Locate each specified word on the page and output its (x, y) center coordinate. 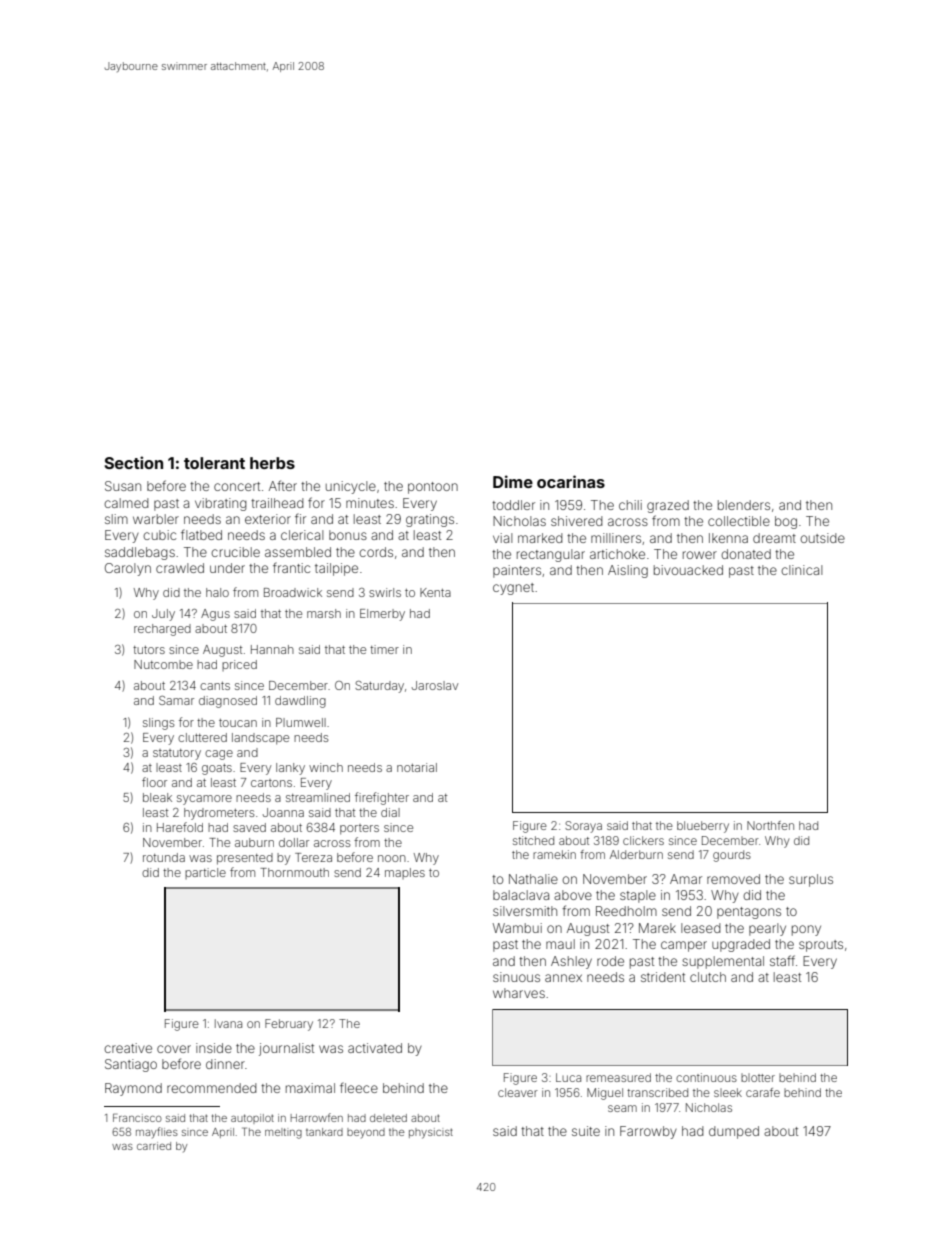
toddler (513, 505)
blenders (744, 505)
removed (733, 879)
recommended (212, 1088)
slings (159, 724)
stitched (533, 840)
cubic (159, 535)
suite (586, 1131)
